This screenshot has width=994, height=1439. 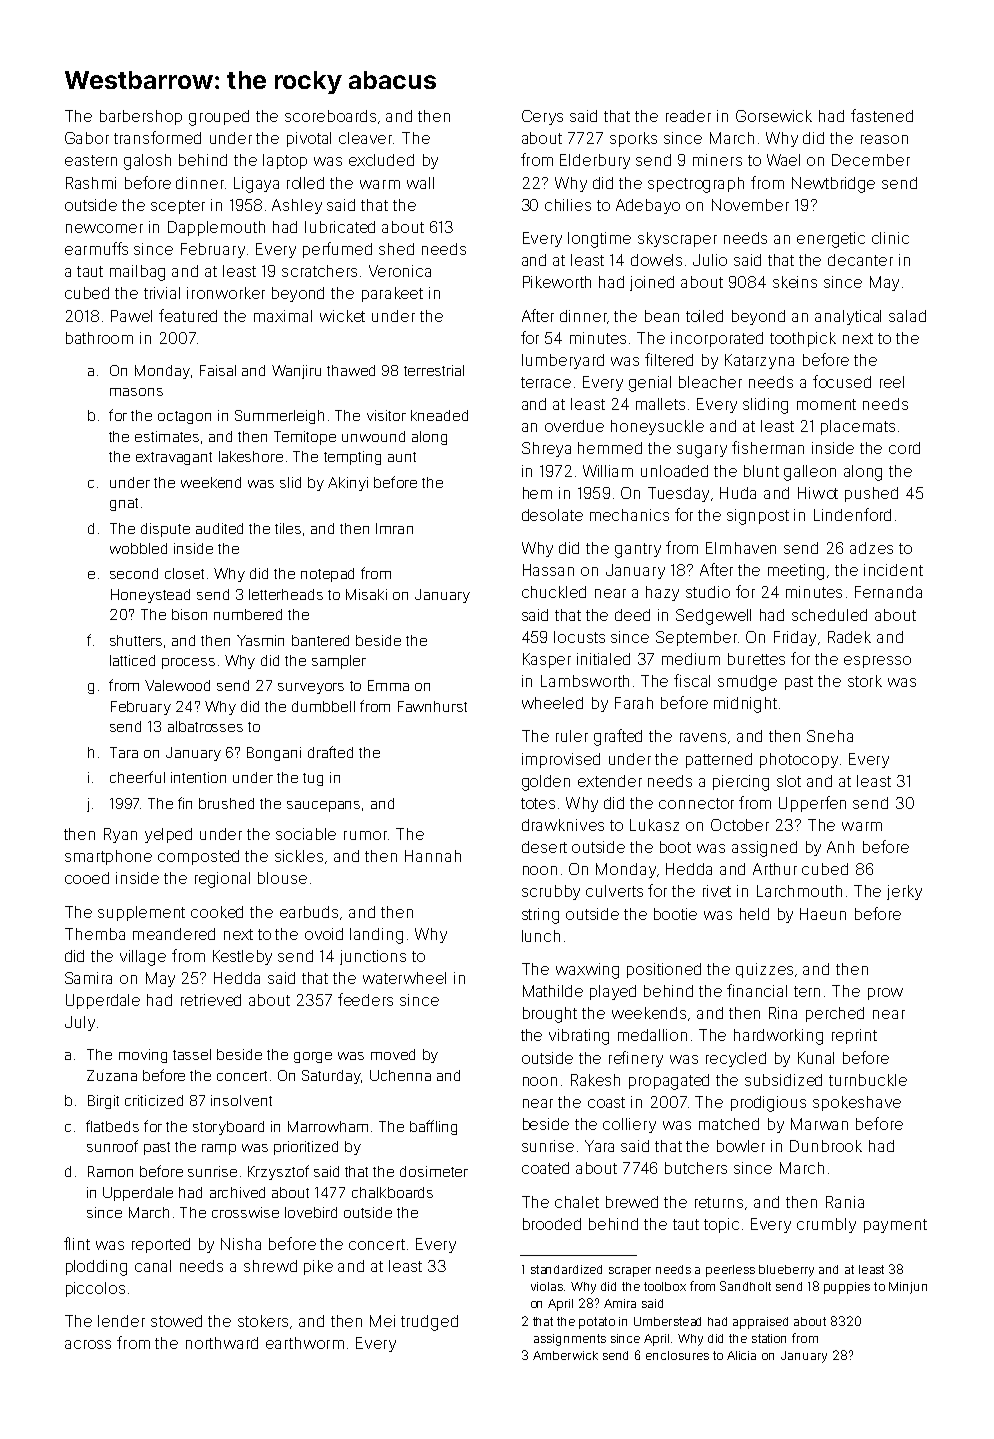 What do you see at coordinates (632, 615) in the screenshot?
I see `deed` at bounding box center [632, 615].
